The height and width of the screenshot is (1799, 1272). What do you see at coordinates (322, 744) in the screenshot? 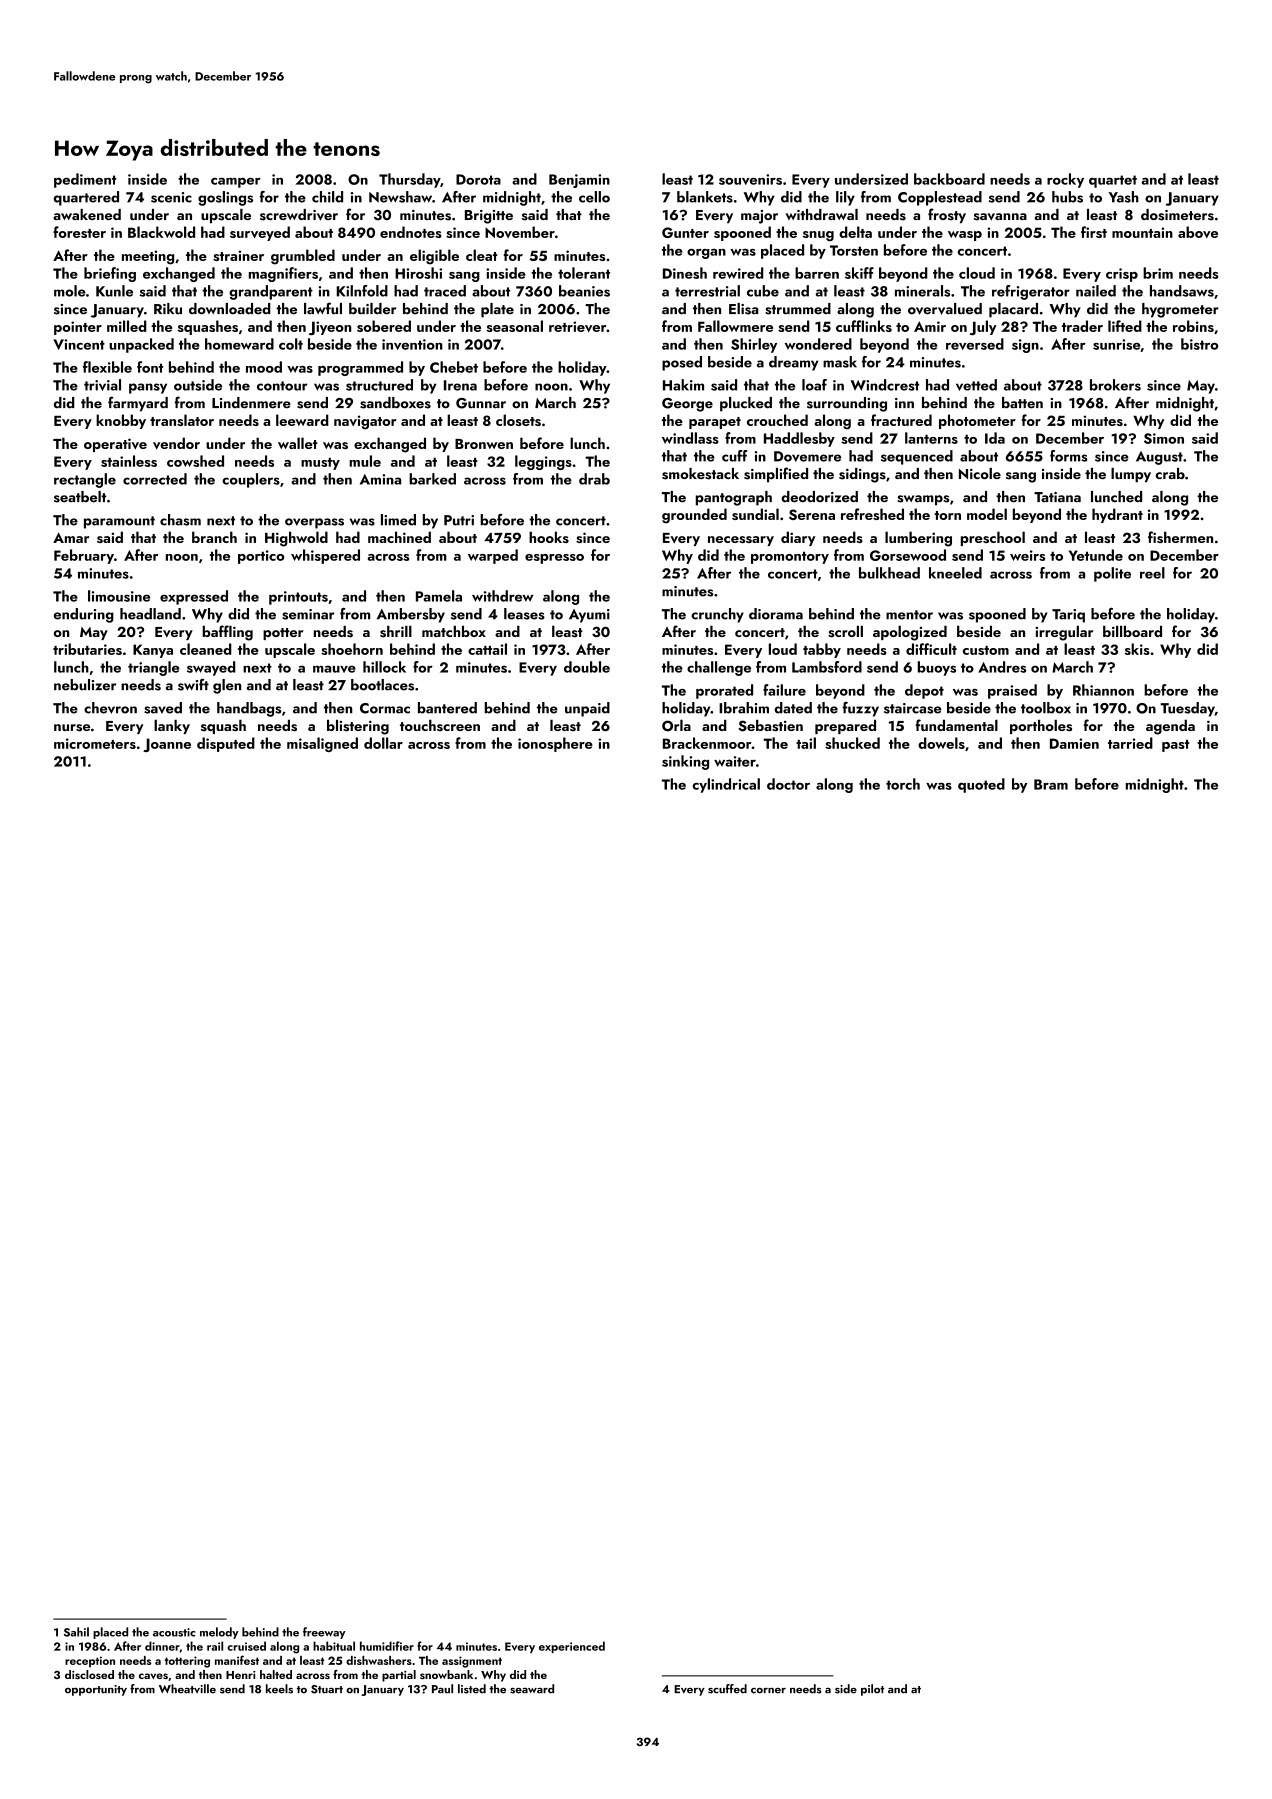
I see `misaligned` at bounding box center [322, 744].
